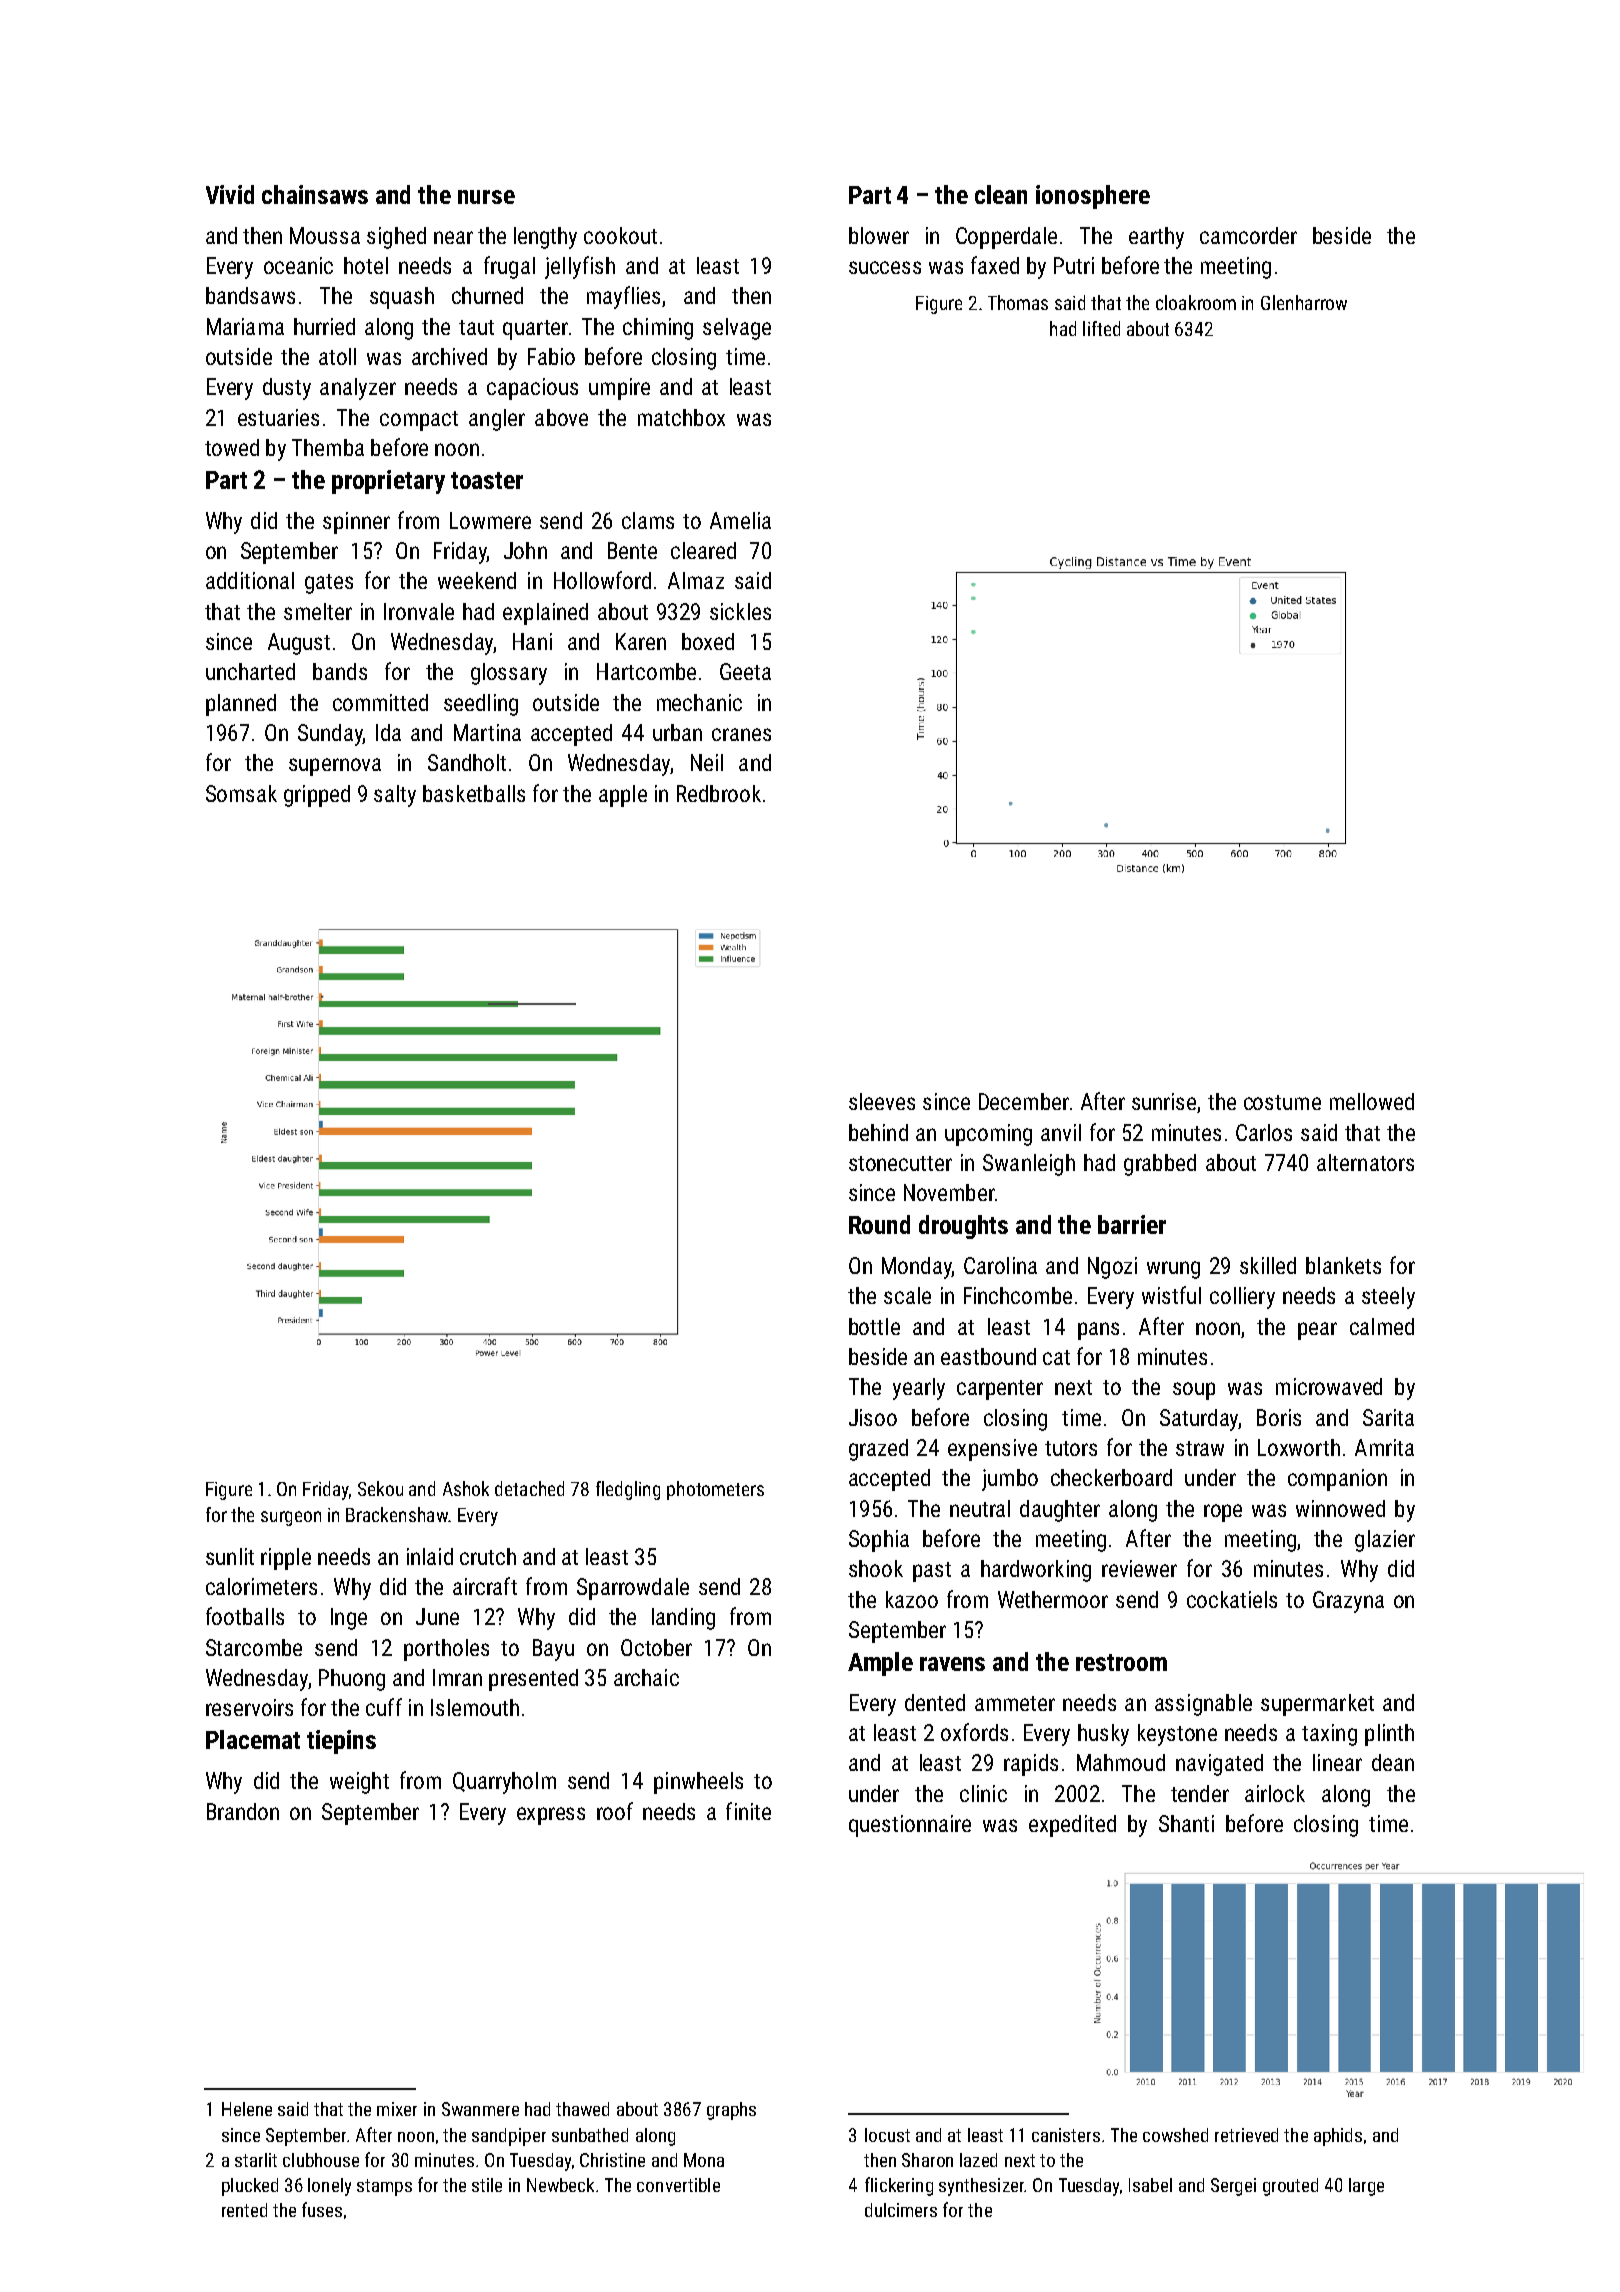  What do you see at coordinates (912, 1599) in the document?
I see `kazoo` at bounding box center [912, 1599].
